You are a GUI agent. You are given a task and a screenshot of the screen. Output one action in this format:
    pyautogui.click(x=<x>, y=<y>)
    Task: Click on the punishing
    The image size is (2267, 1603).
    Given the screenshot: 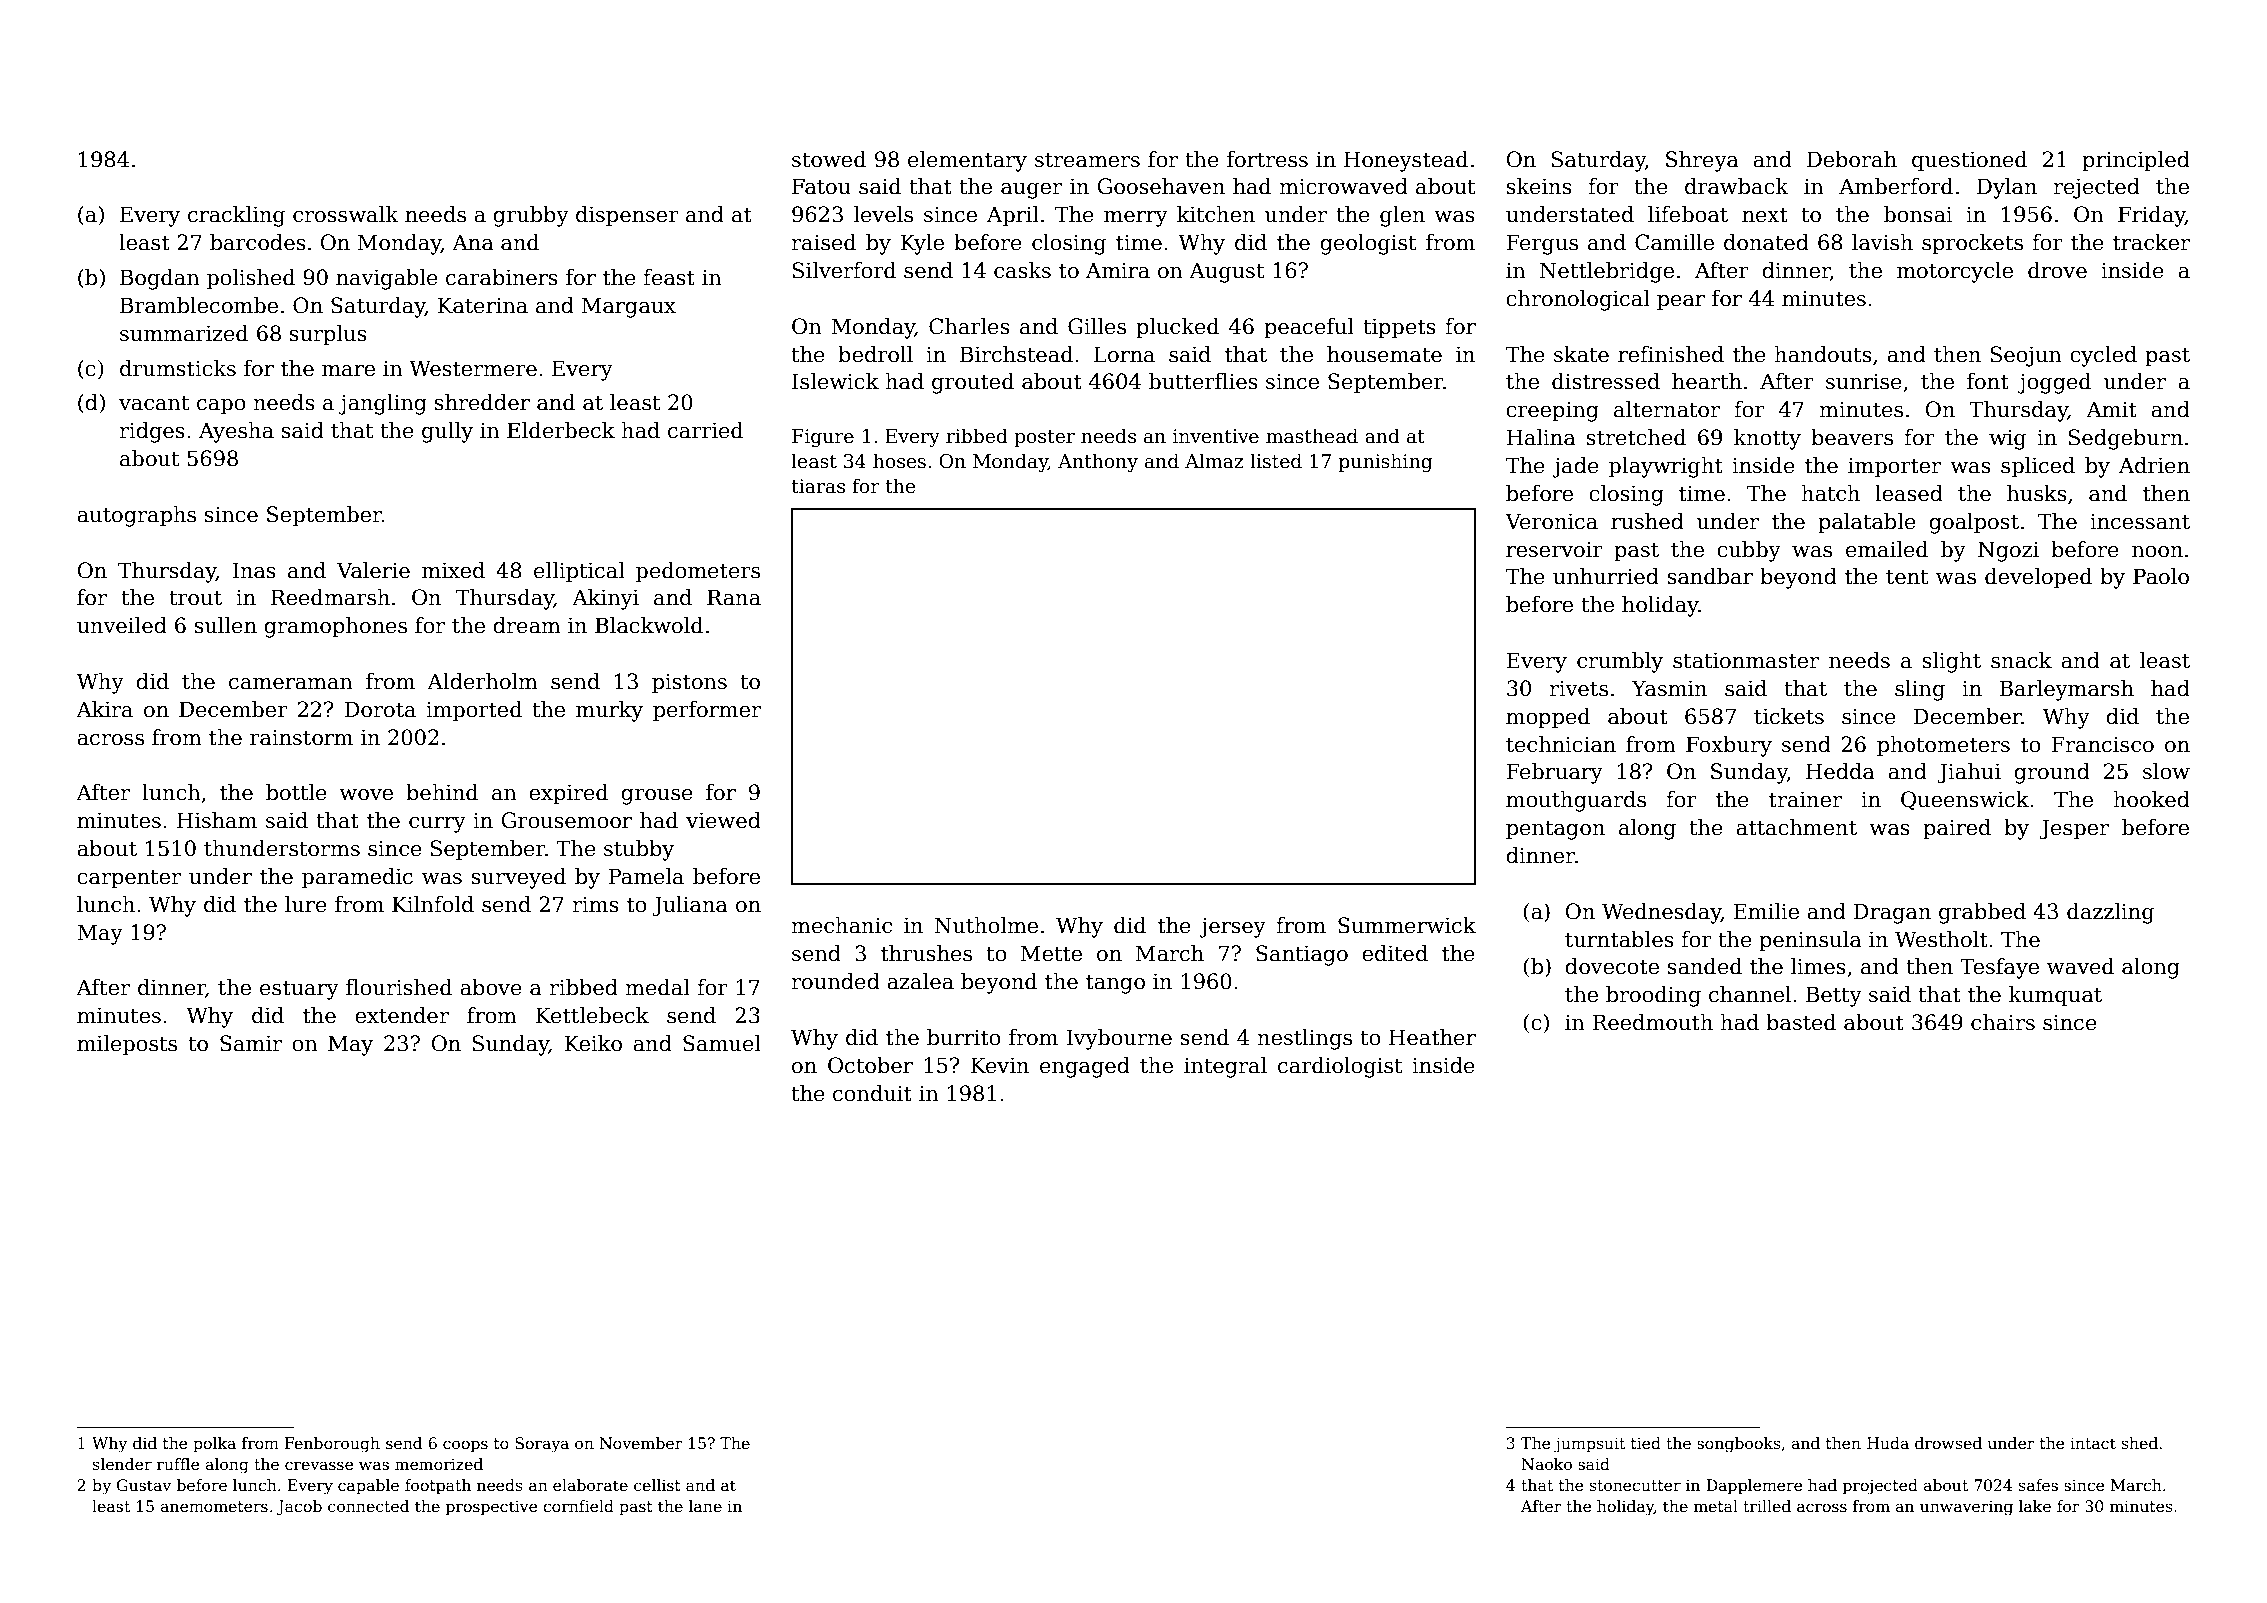 What is the action you would take?
    pyautogui.click(x=1385, y=462)
